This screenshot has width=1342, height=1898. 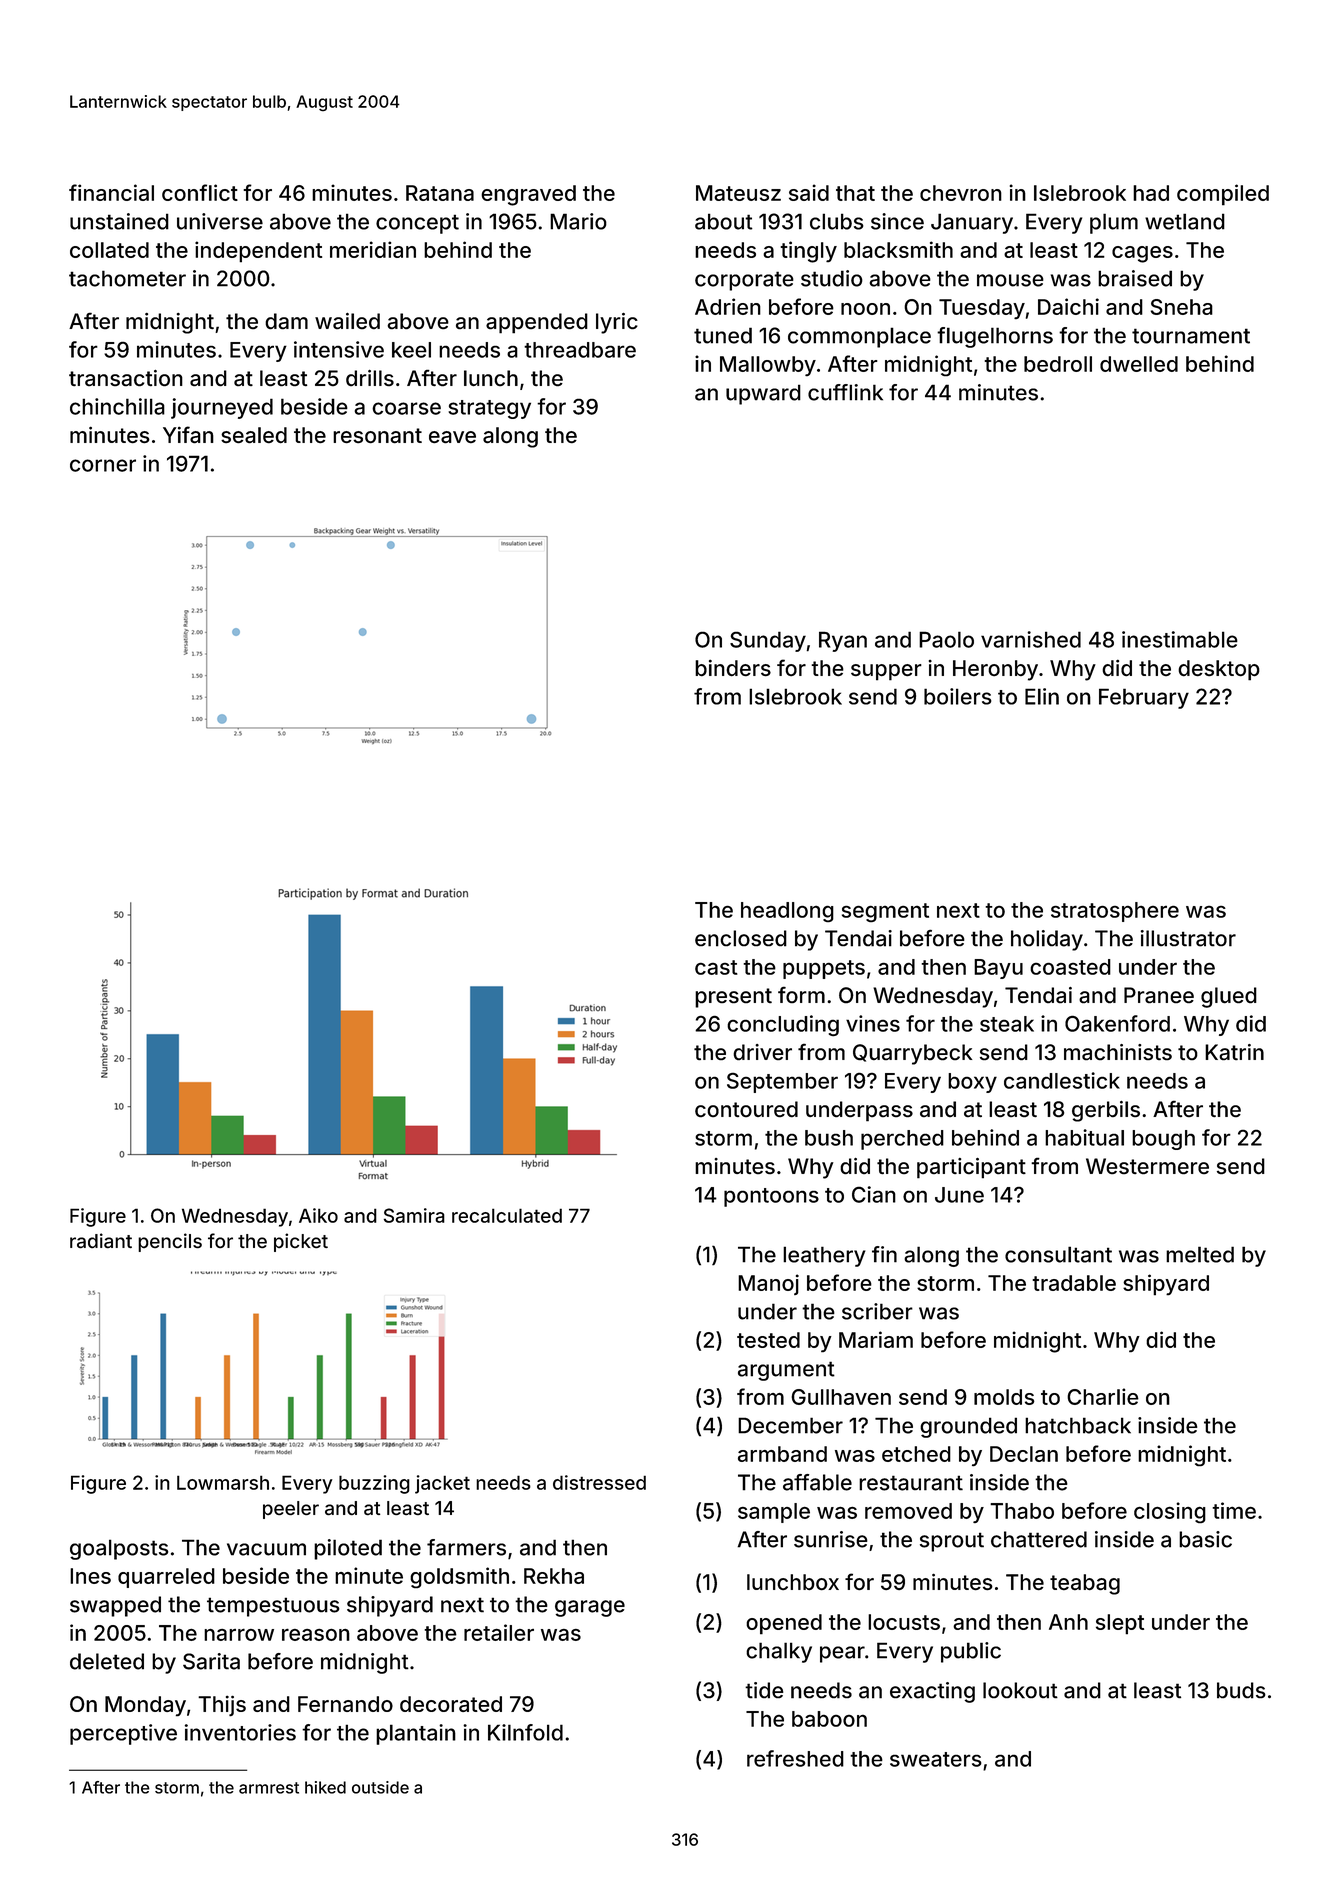 What do you see at coordinates (824, 969) in the screenshot?
I see `puppets` at bounding box center [824, 969].
